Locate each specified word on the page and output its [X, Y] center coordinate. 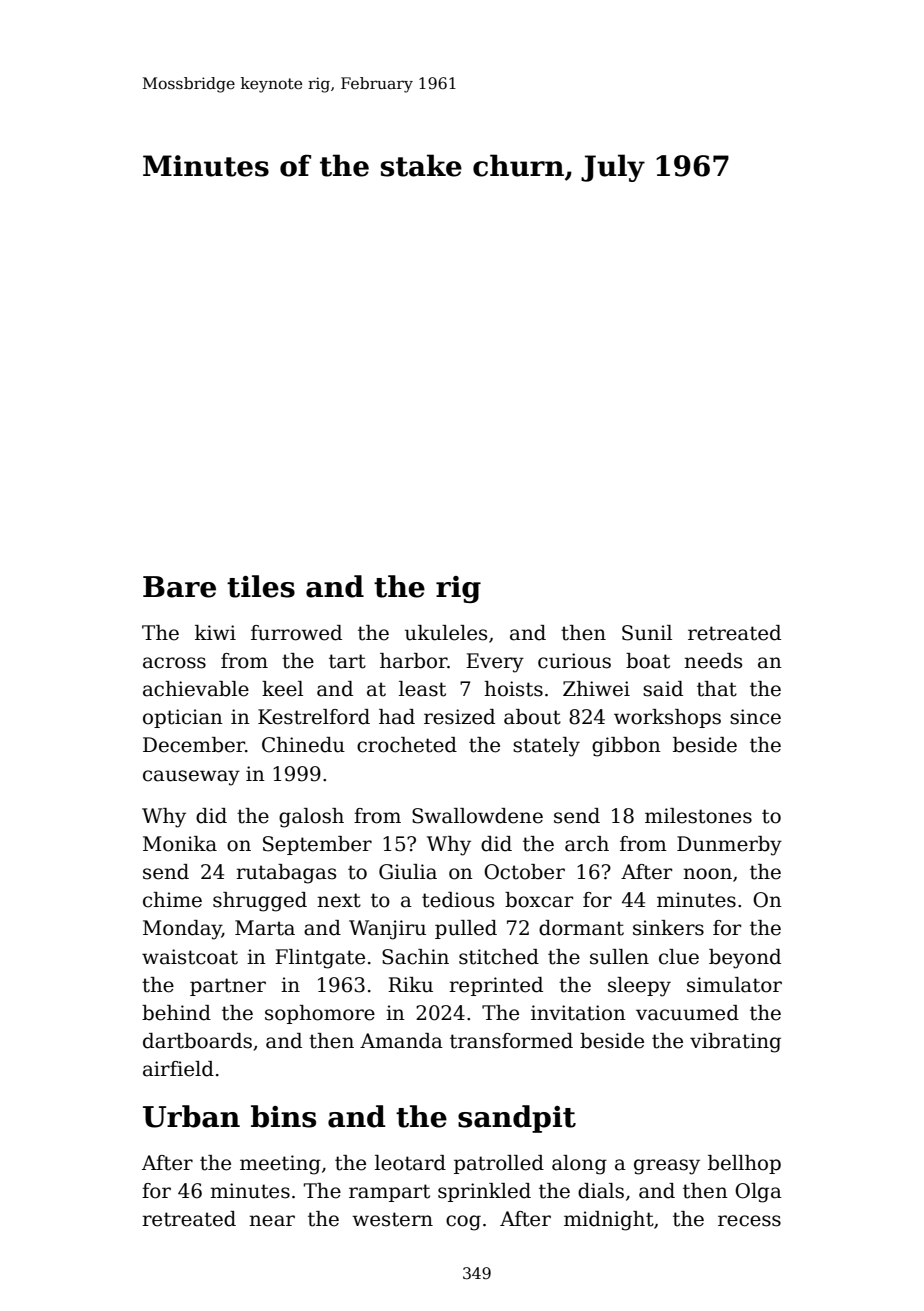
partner [228, 987]
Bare [179, 587]
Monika [180, 844]
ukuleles [446, 633]
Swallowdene [477, 816]
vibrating [735, 1043]
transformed [511, 1041]
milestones [698, 816]
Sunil [647, 633]
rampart [389, 1193]
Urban [191, 1116]
